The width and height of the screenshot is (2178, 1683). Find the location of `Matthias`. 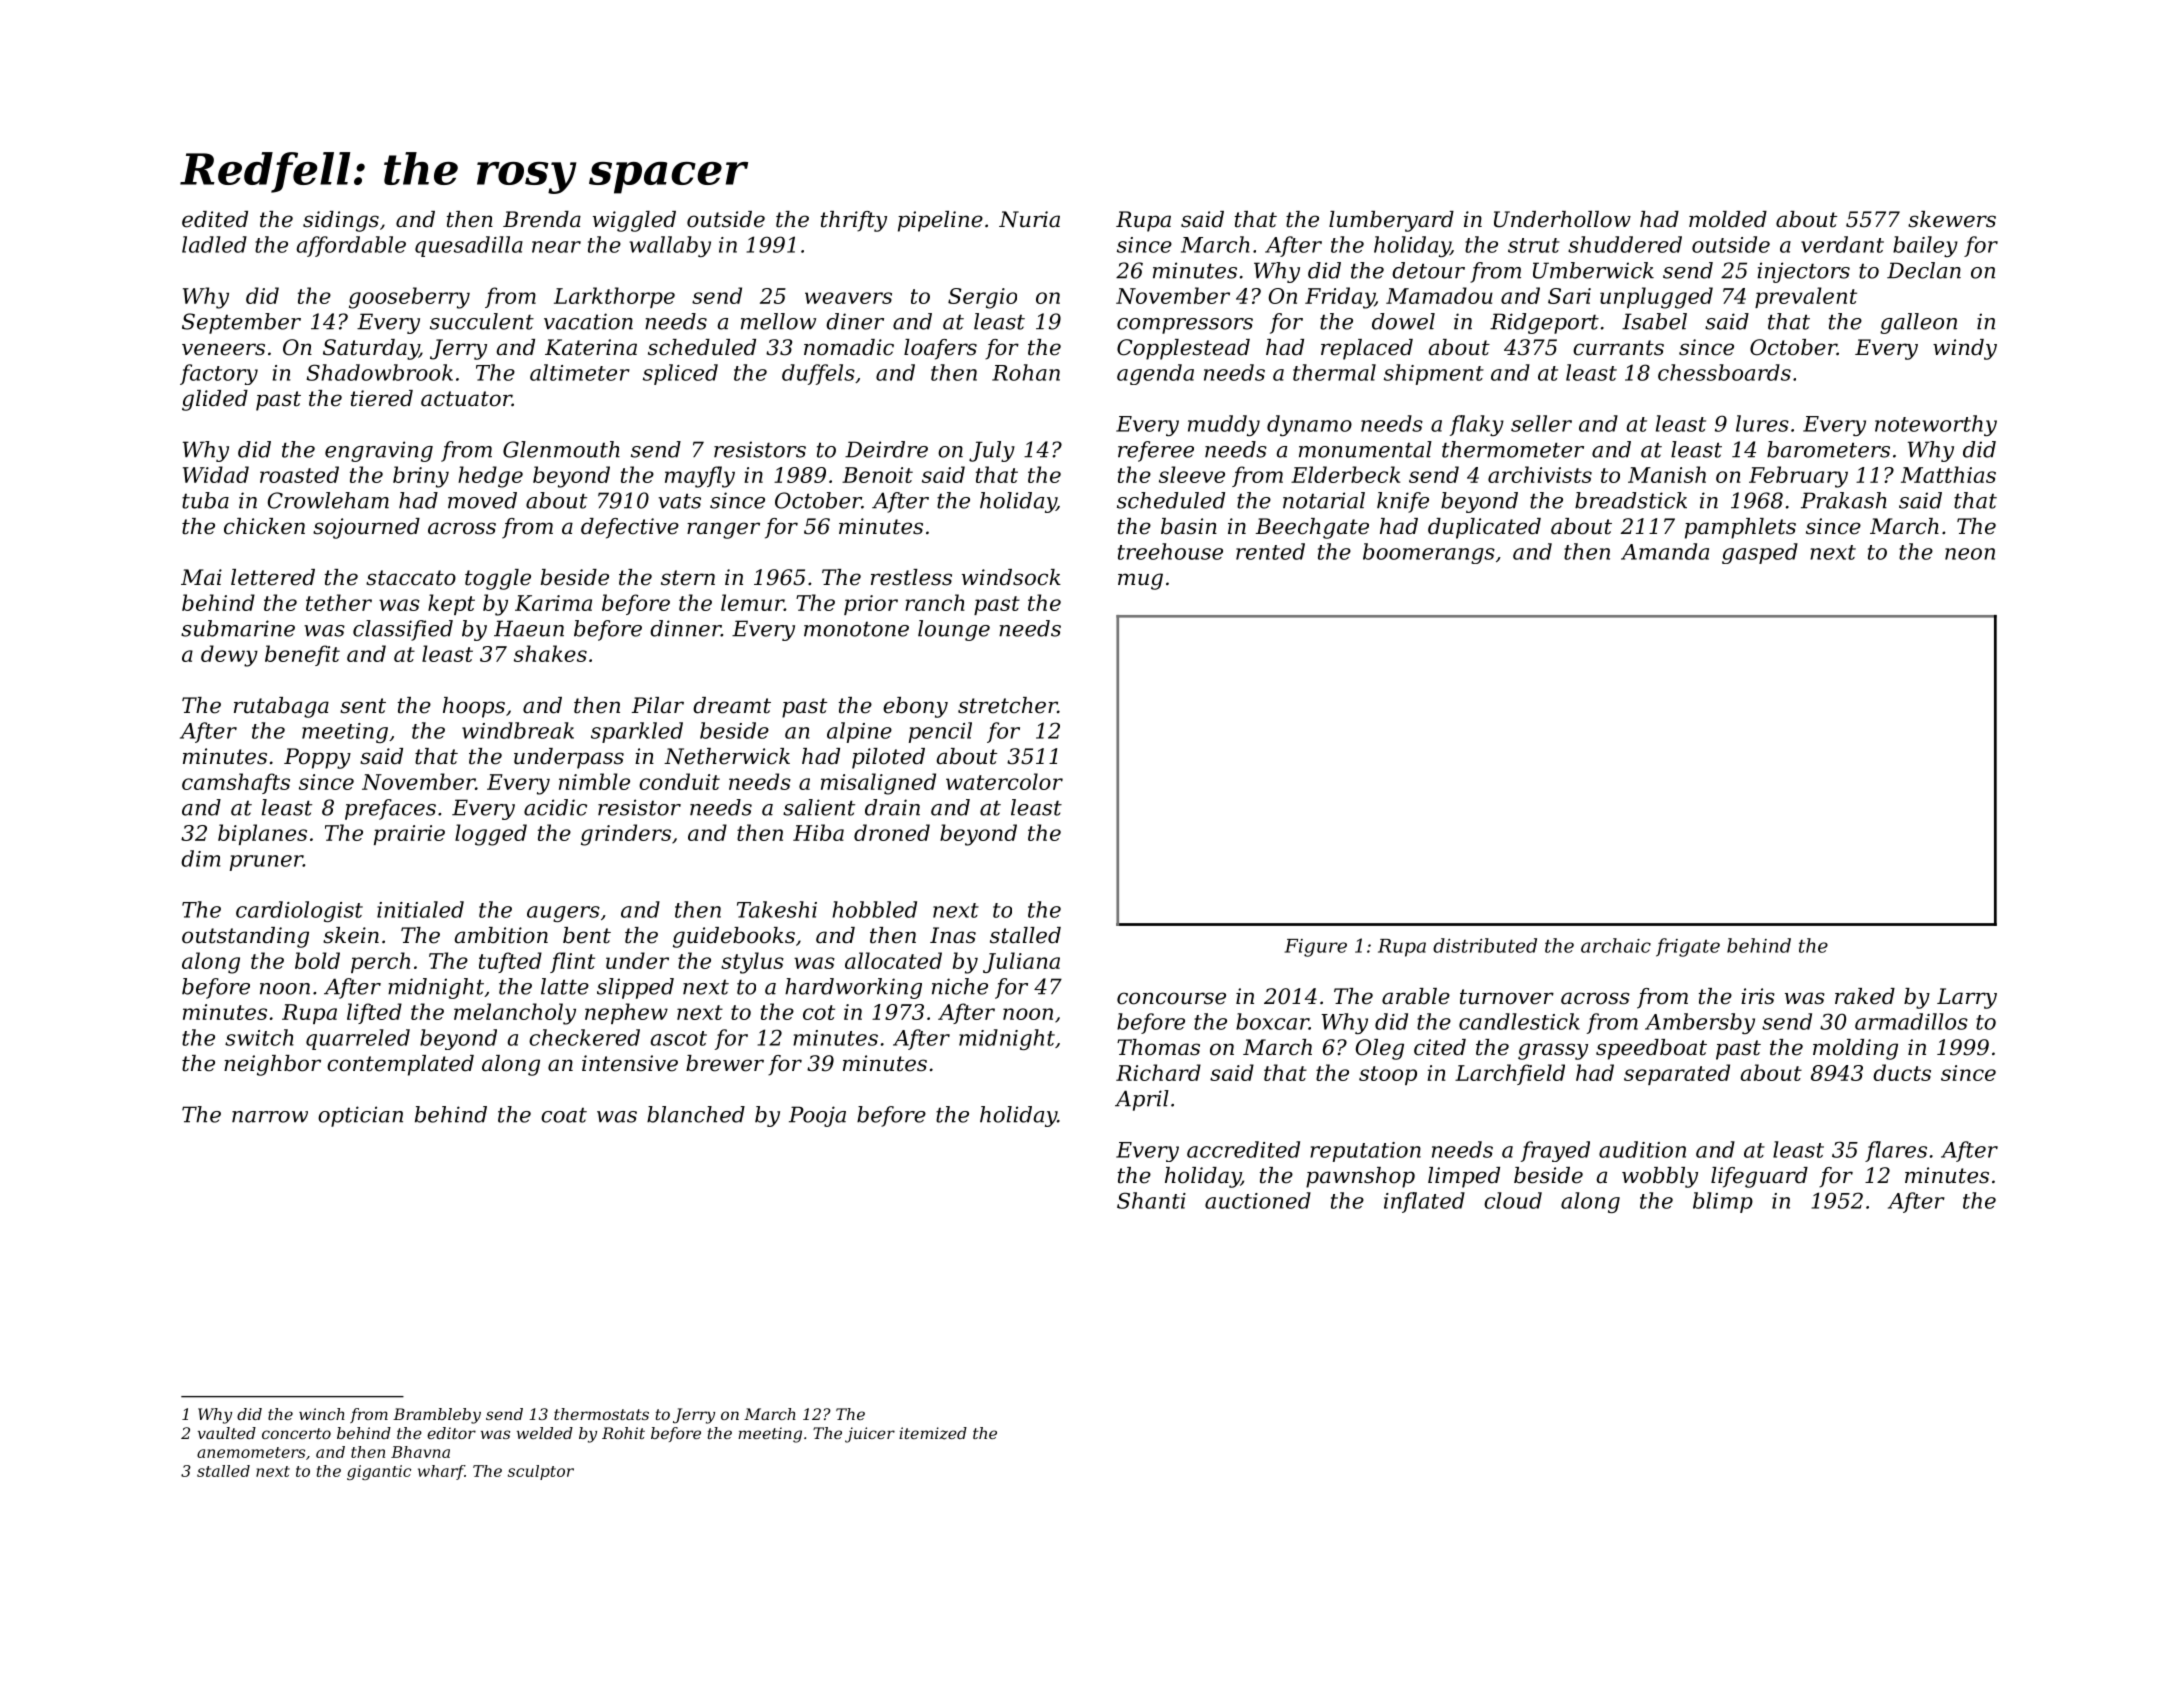

Matthias is located at coordinates (1948, 474).
